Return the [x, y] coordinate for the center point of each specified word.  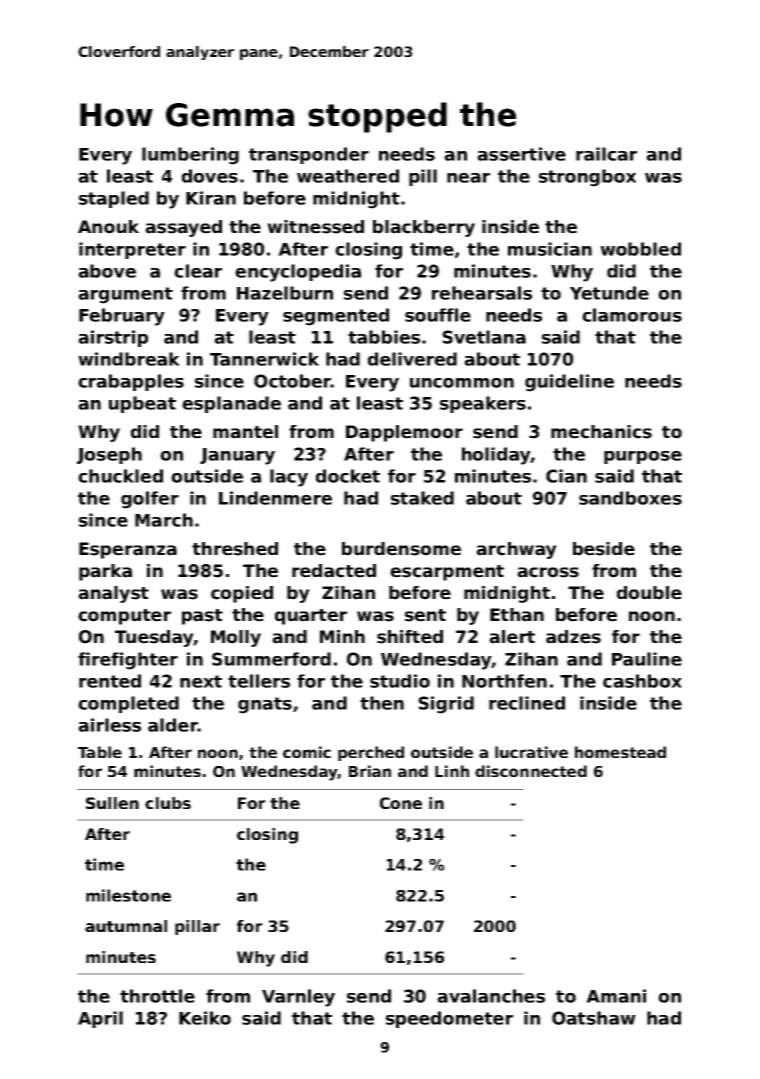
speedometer [449, 1019]
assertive [521, 154]
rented [110, 681]
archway [516, 550]
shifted [410, 637]
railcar [606, 154]
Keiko [205, 1018]
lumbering [190, 156]
